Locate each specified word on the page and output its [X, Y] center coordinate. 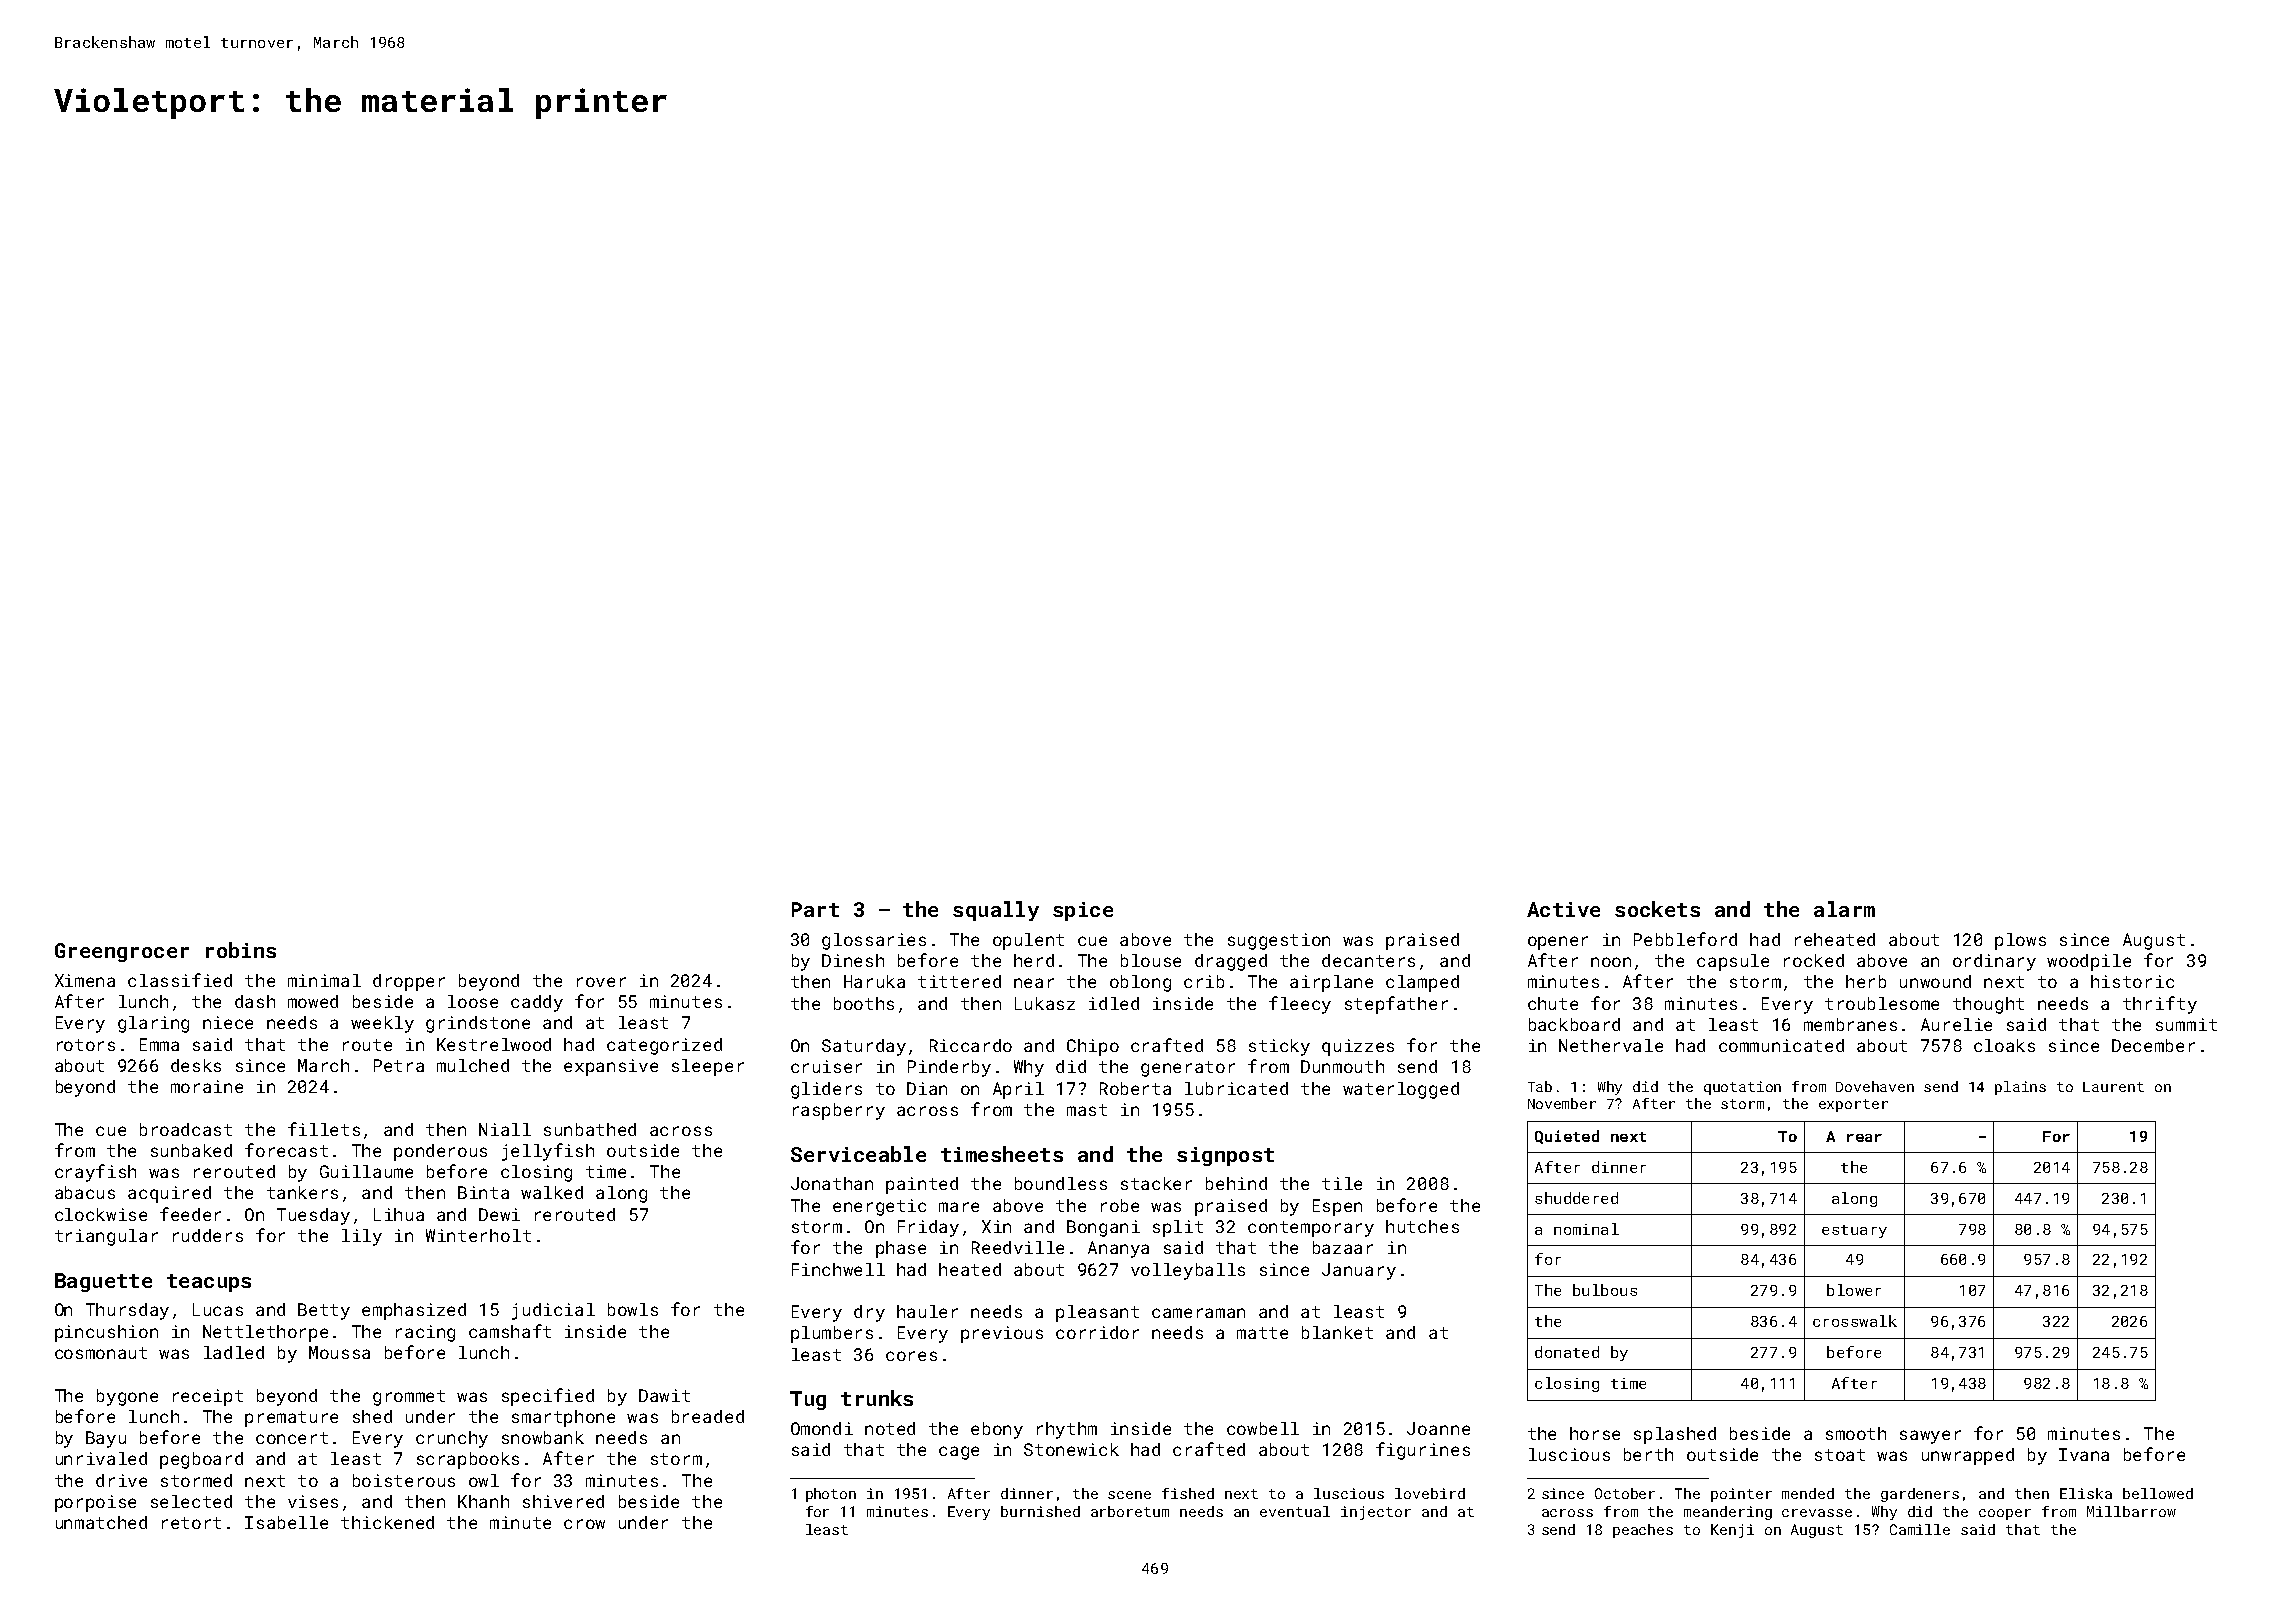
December [2153, 1045]
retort [191, 1523]
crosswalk [1855, 1321]
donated [1567, 1352]
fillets [324, 1129]
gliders [826, 1090]
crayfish [95, 1173]
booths [864, 1003]
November [1562, 1103]
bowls [633, 1309]
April [1018, 1090]
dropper [409, 982]
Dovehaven [1875, 1086]
